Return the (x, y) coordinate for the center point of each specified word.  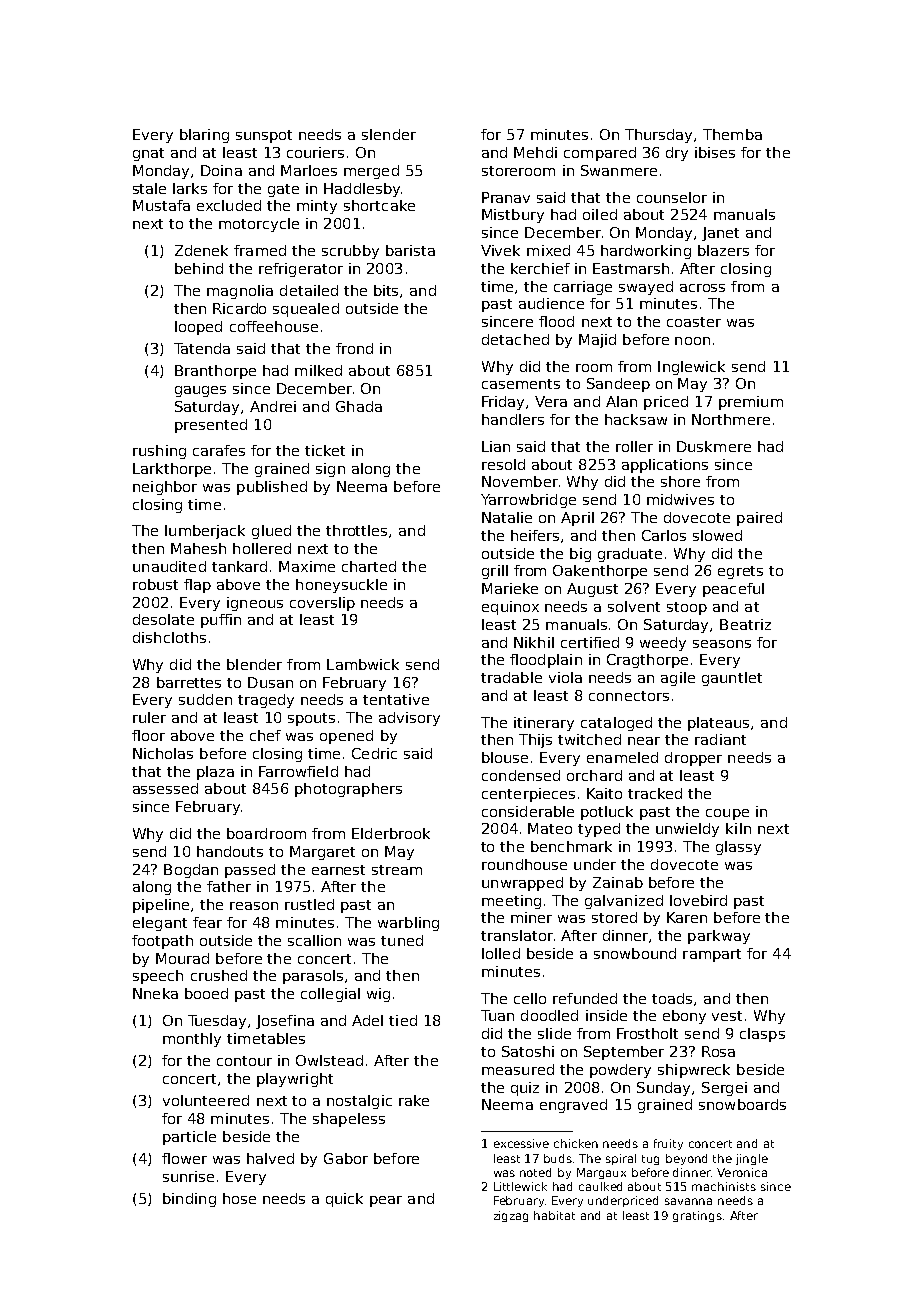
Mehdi (535, 152)
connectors (629, 696)
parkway (719, 937)
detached (515, 339)
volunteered (206, 1100)
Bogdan (191, 871)
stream (397, 870)
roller (634, 446)
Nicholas (163, 753)
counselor (672, 197)
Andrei (273, 406)
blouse (505, 757)
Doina (221, 170)
